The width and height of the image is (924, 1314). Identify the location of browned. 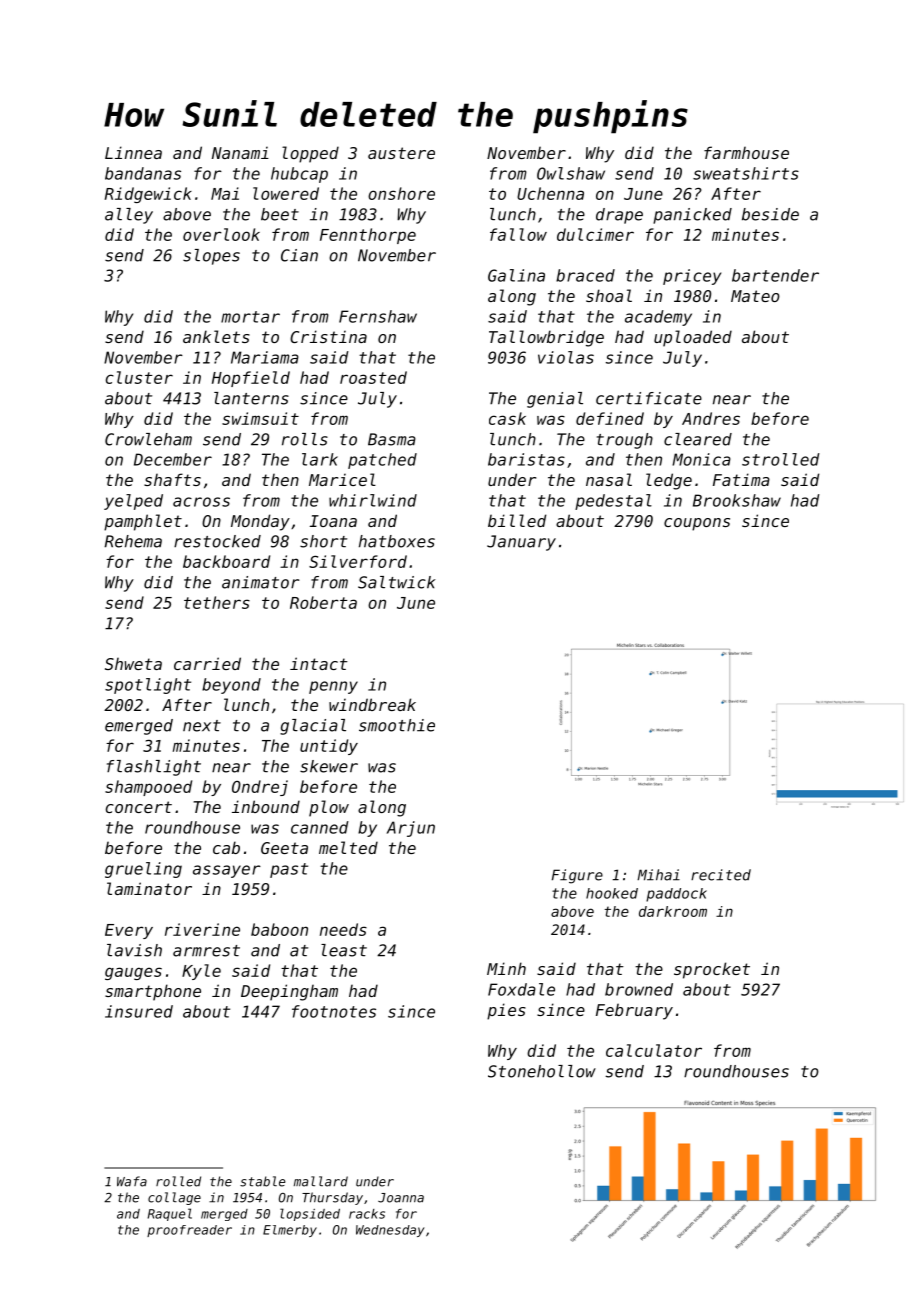
(639, 989).
